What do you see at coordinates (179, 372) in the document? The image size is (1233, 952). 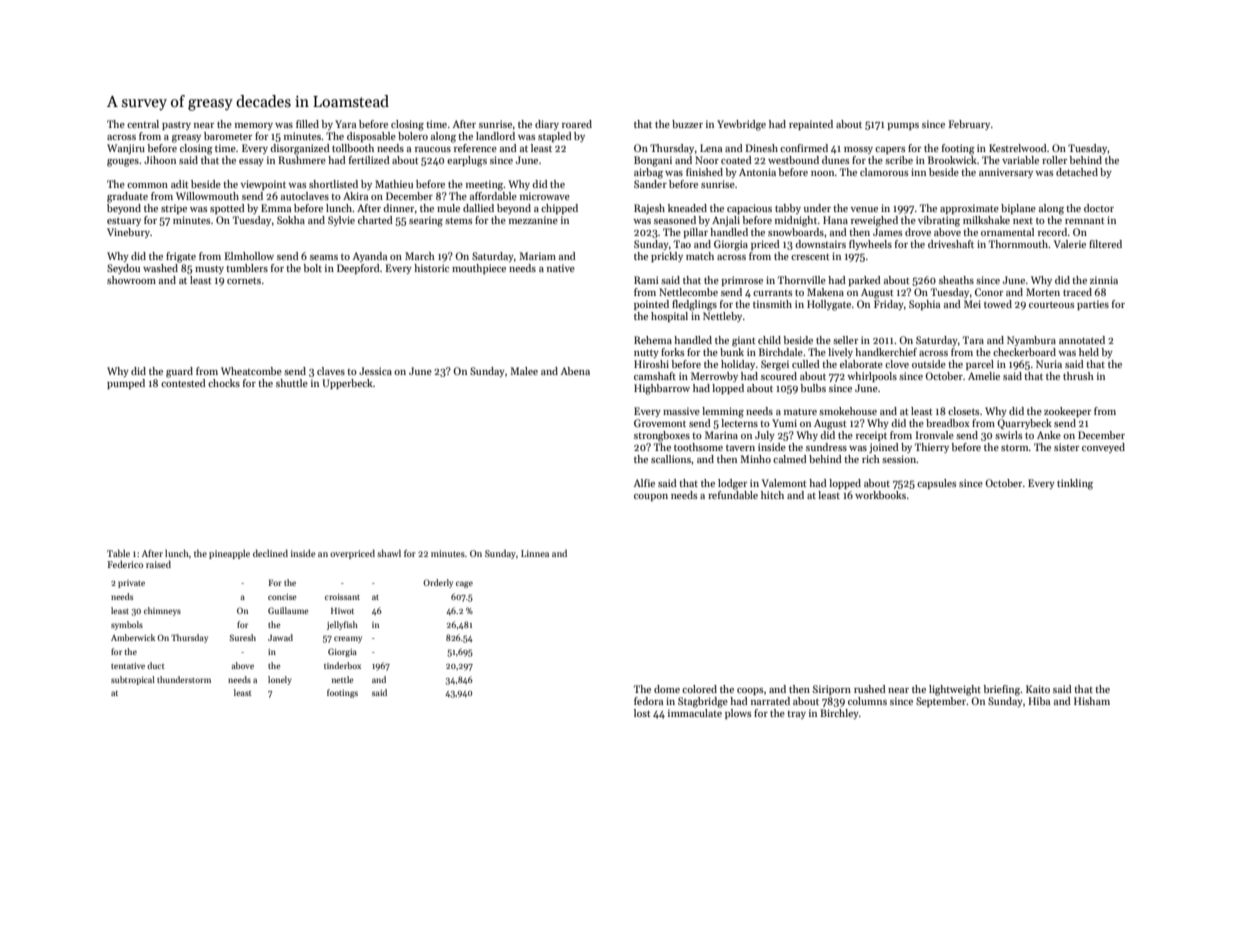 I see `guard` at bounding box center [179, 372].
